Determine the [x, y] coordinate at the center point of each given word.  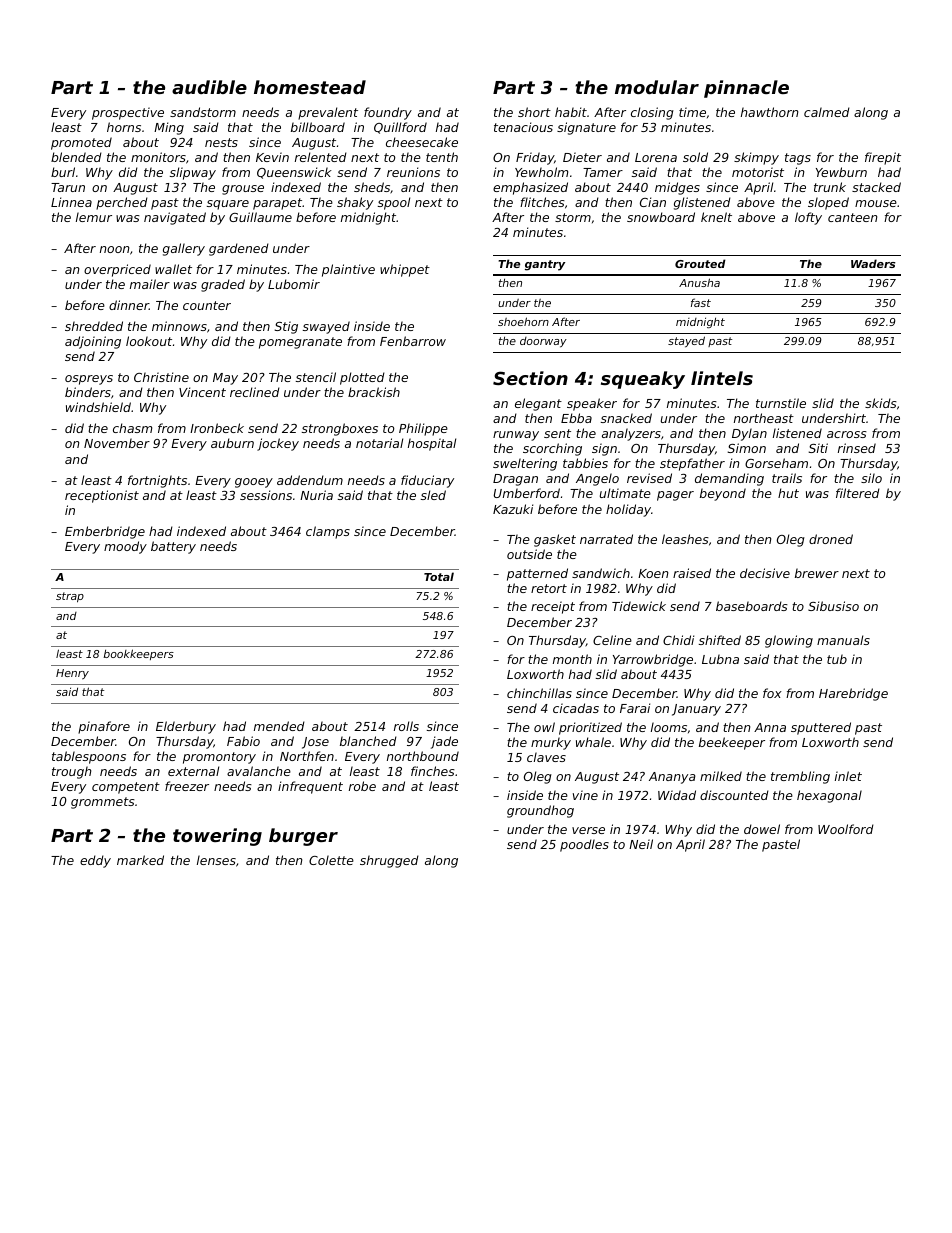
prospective [128, 113]
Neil [641, 844]
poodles [584, 845]
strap [70, 597]
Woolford [846, 829]
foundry [388, 113]
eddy [95, 861]
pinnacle [746, 89]
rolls [406, 726]
